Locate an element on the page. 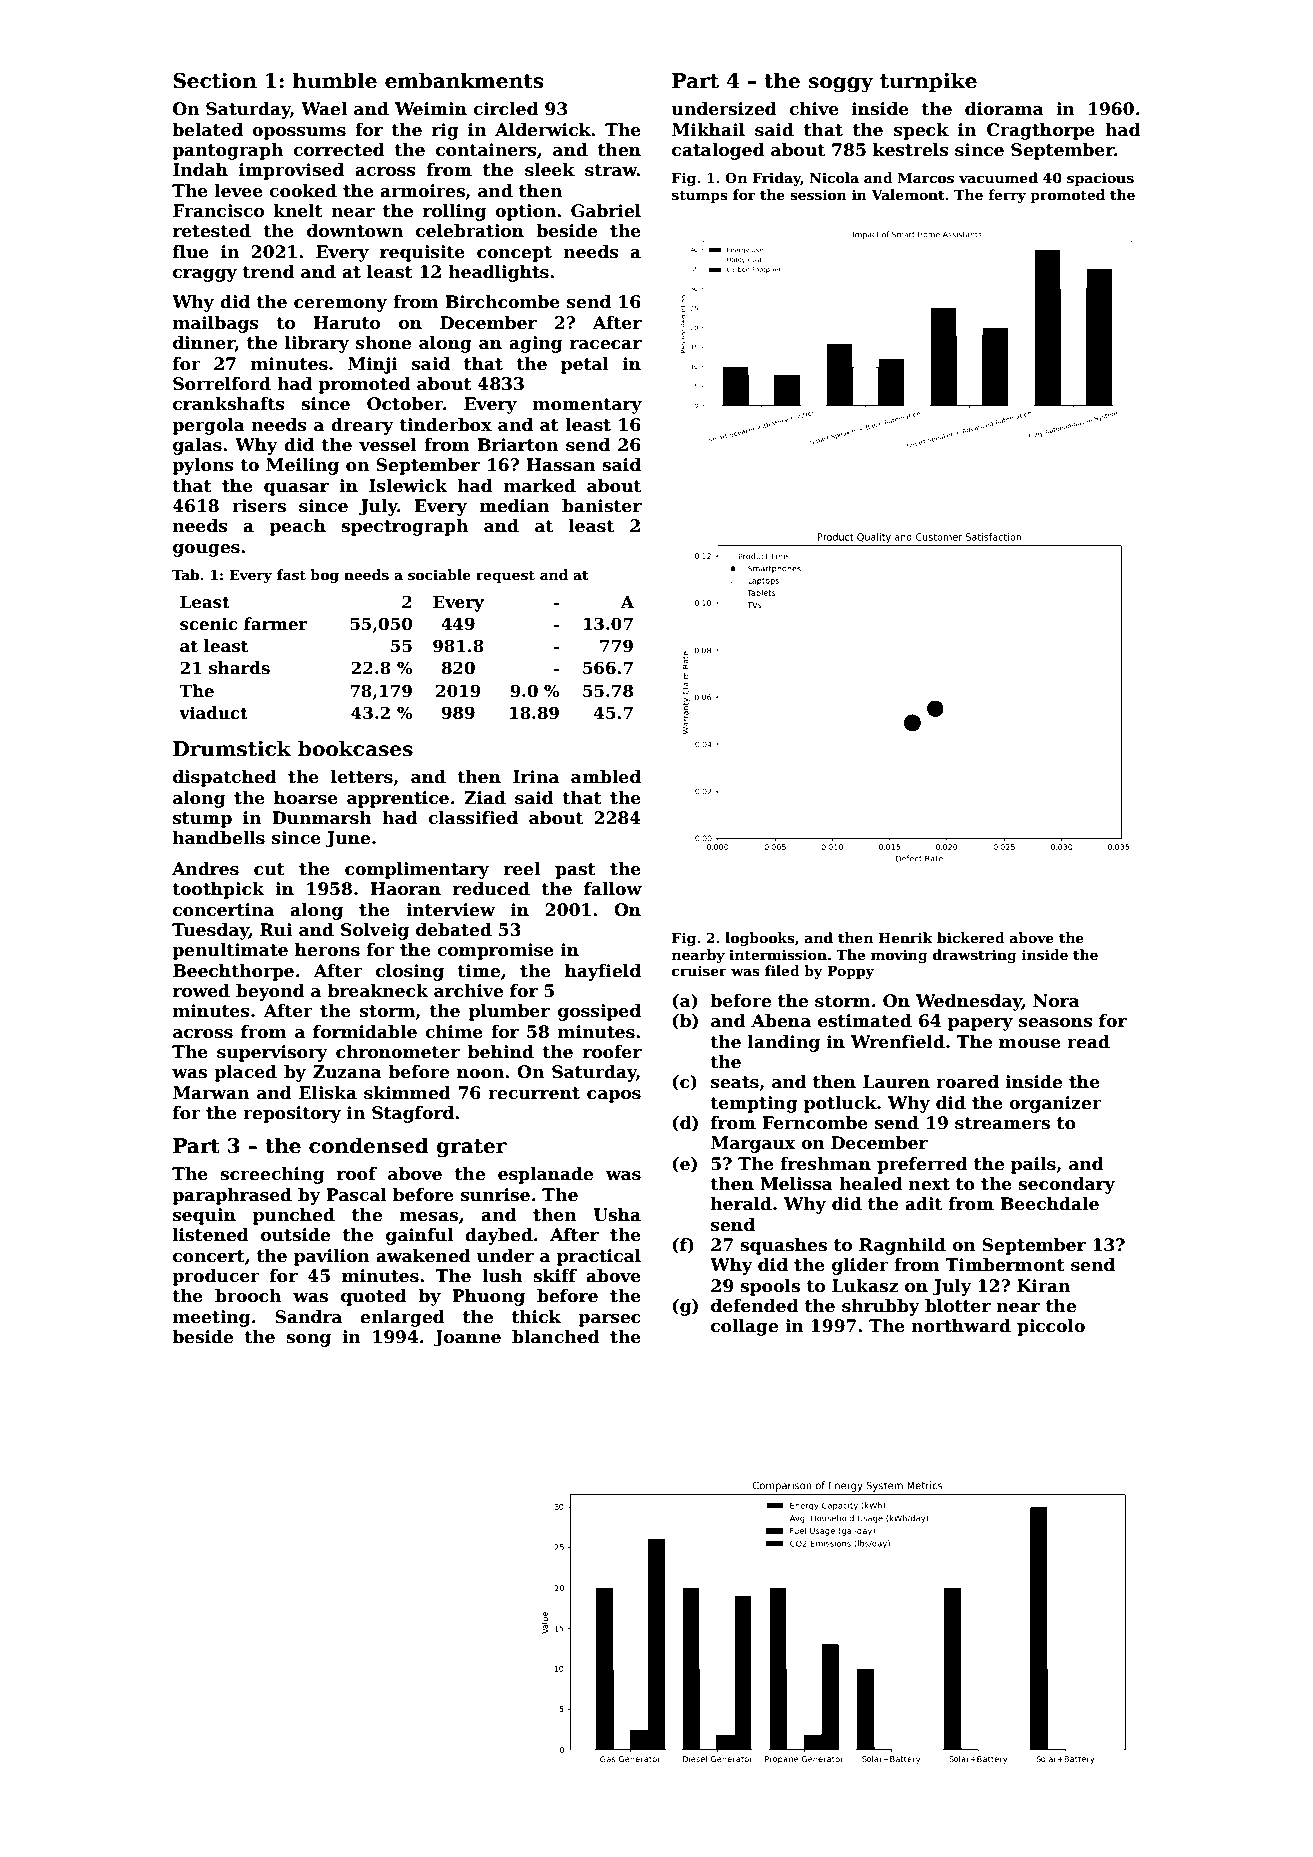 This image has height=1857, width=1313. marked is located at coordinates (540, 486).
